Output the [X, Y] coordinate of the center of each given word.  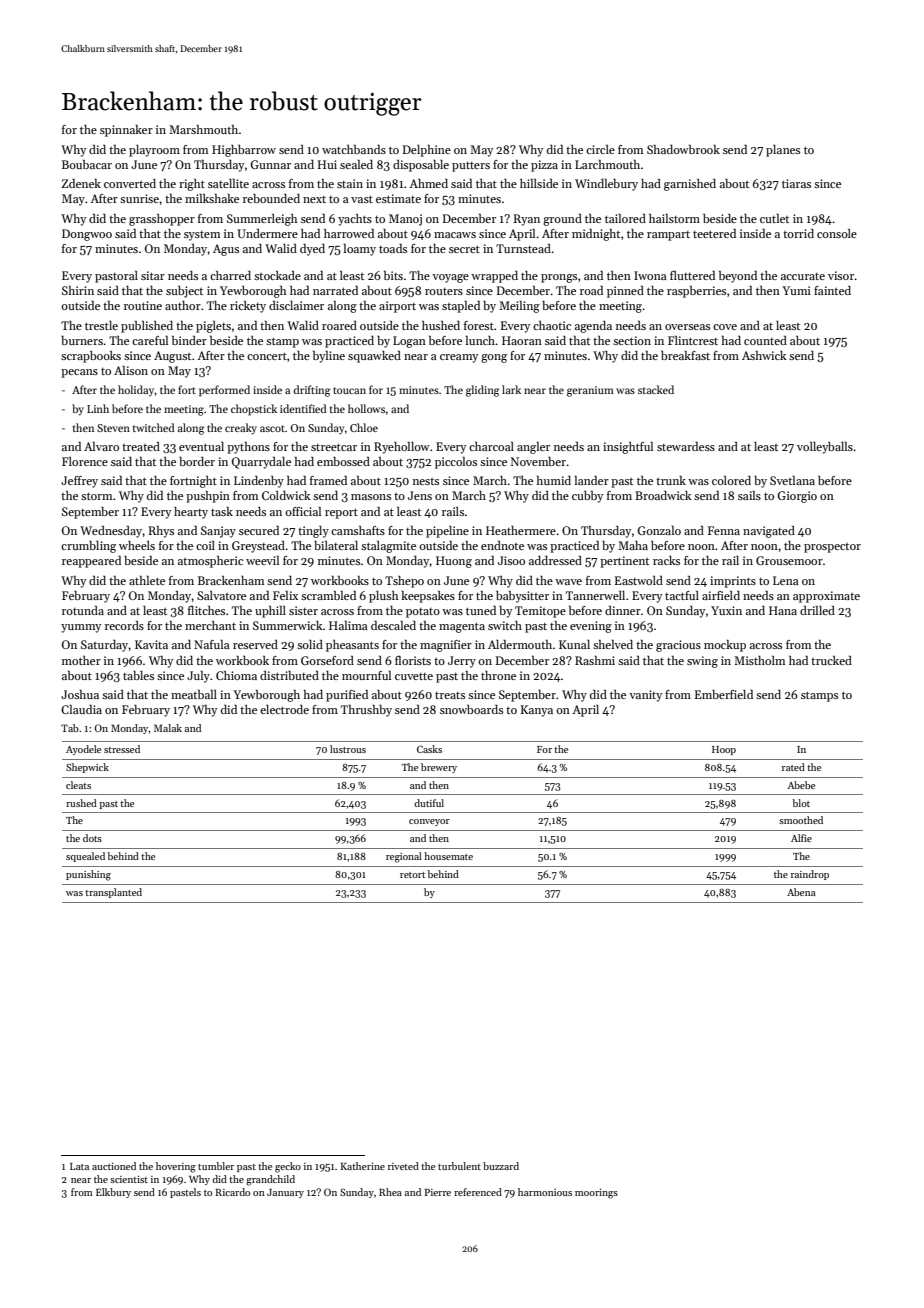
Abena [801, 892]
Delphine [427, 151]
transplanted [113, 893]
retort [412, 875]
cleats [78, 785]
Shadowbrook [683, 149]
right [192, 185]
